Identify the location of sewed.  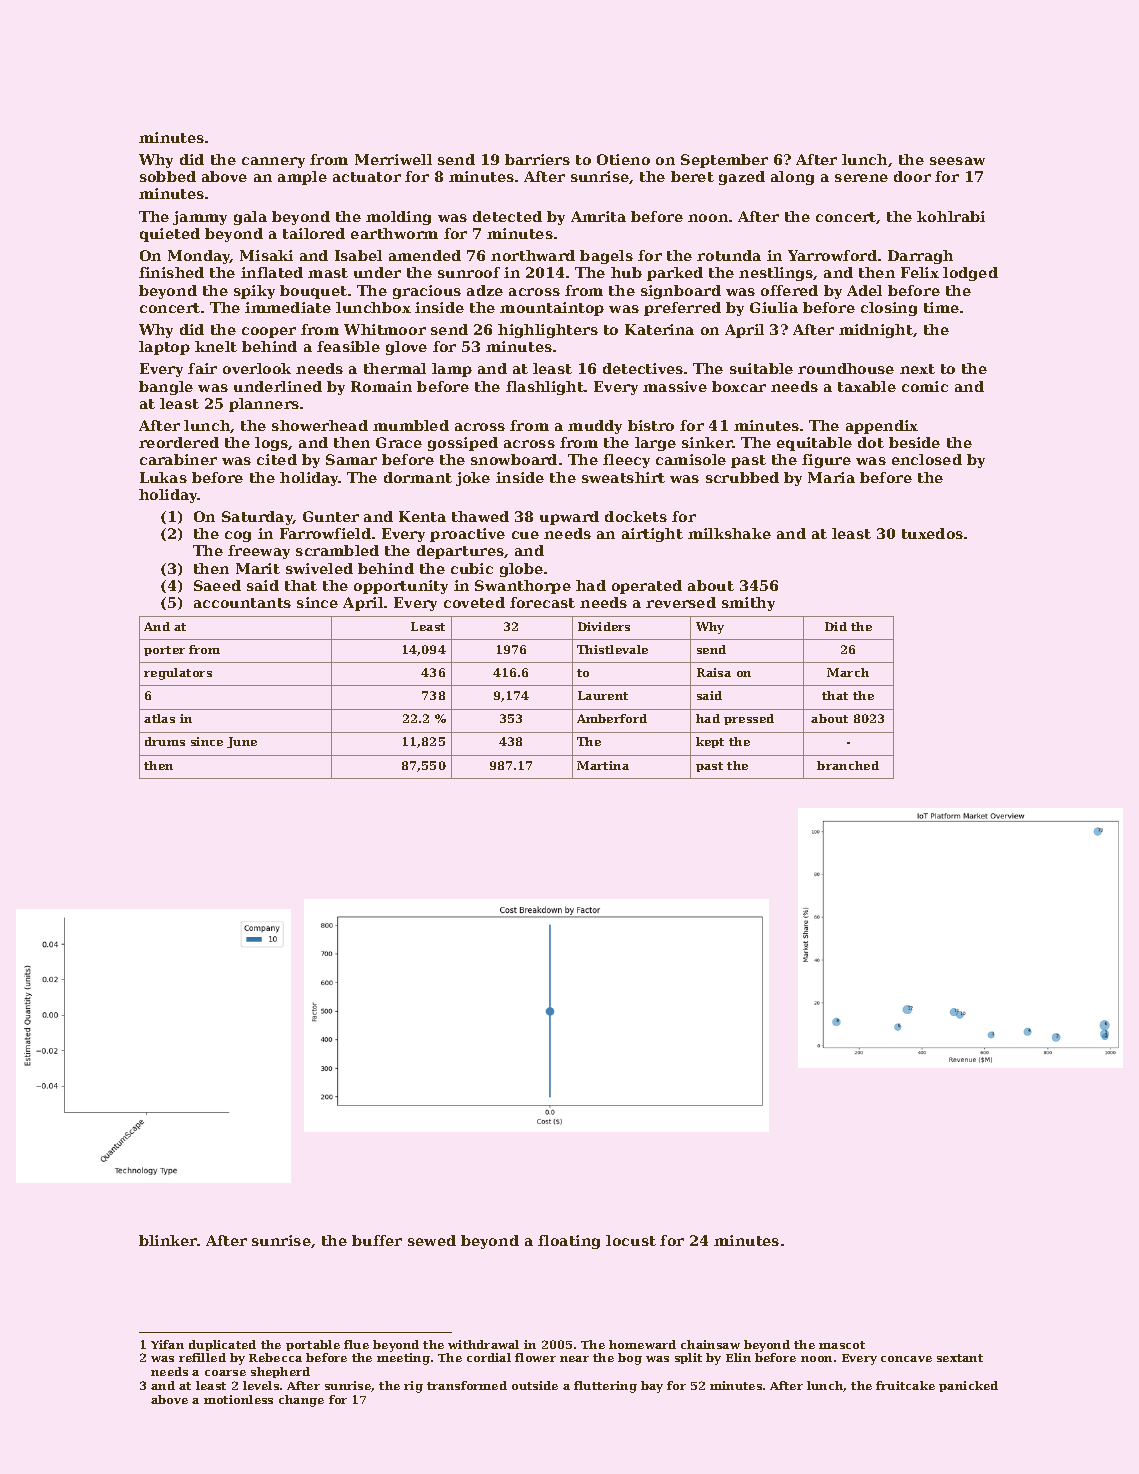
(432, 1240).
